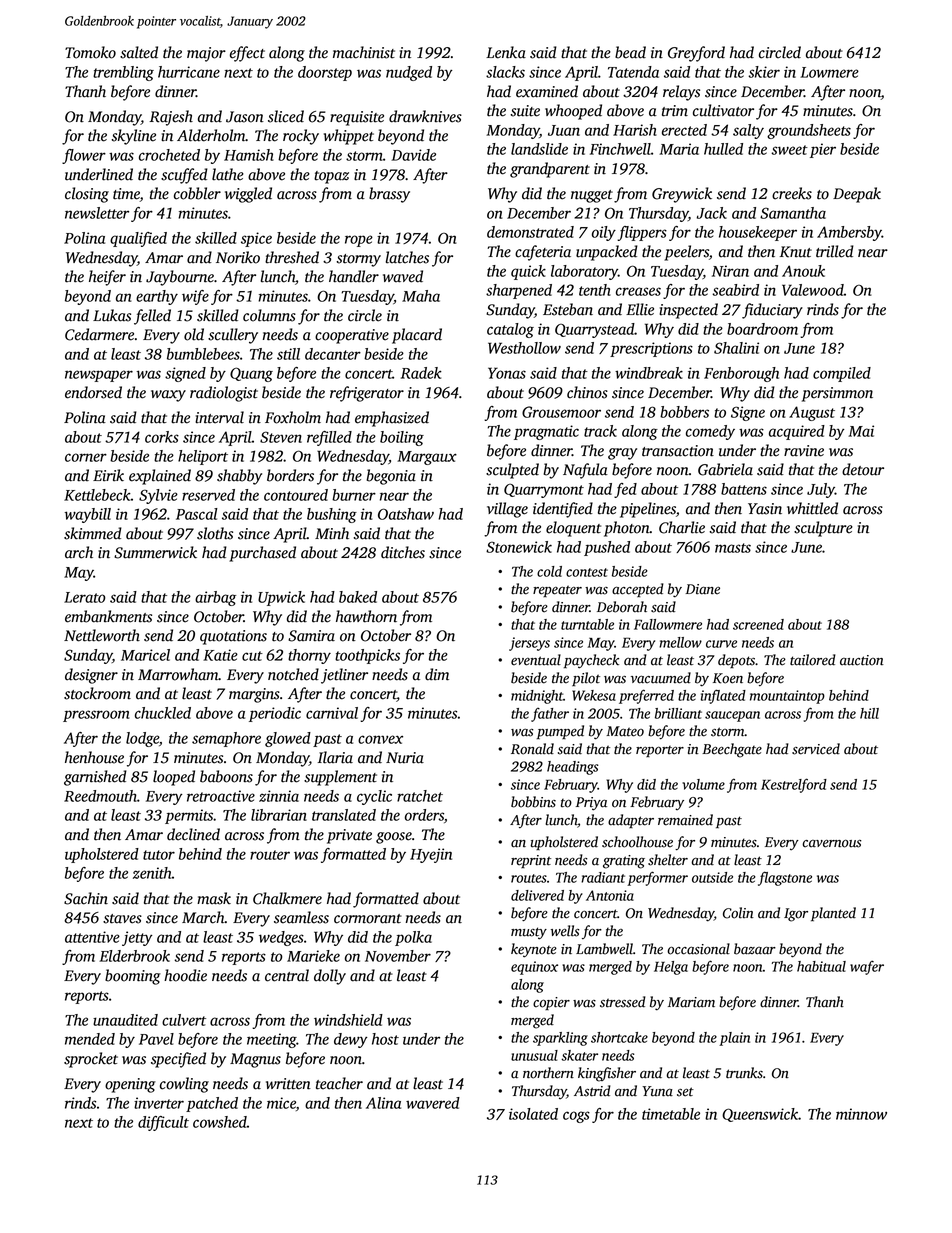  What do you see at coordinates (533, 1114) in the screenshot?
I see `isolated` at bounding box center [533, 1114].
